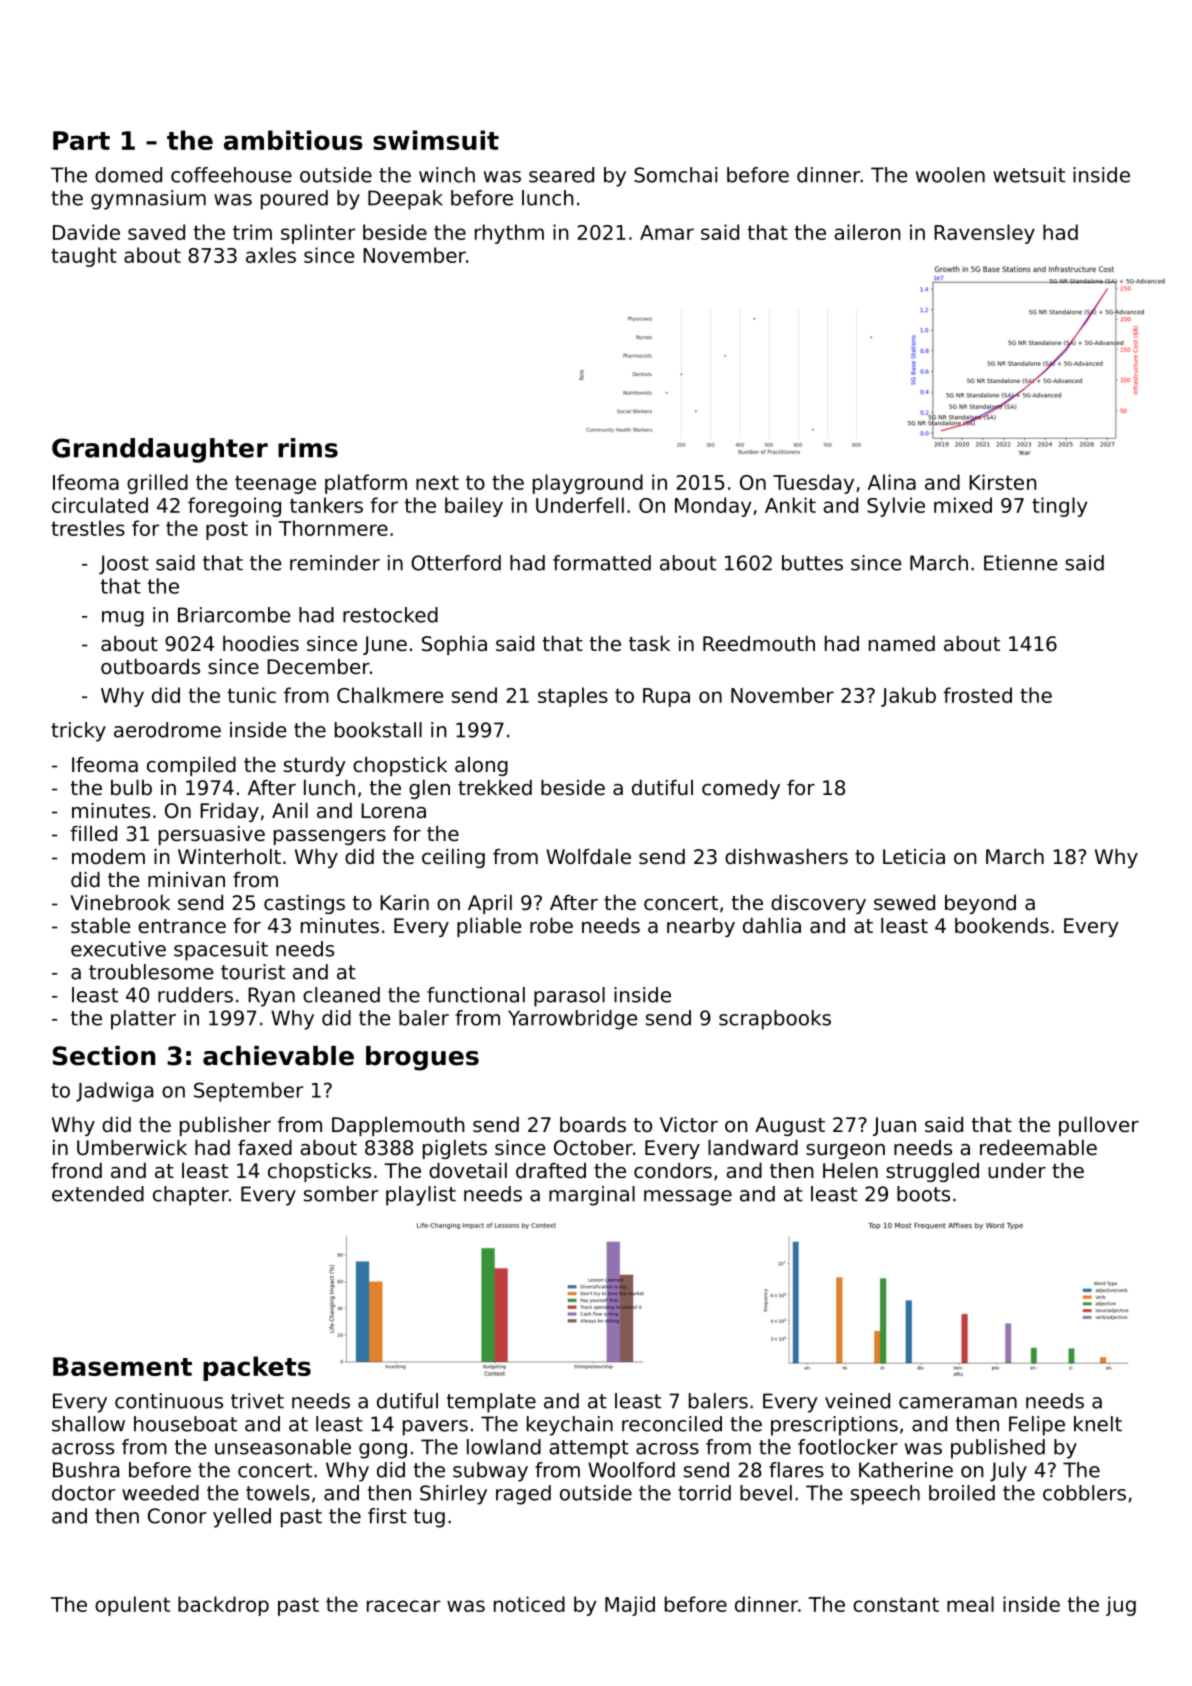 This image has width=1192, height=1686. Describe the element at coordinates (630, 1606) in the image. I see `Majid` at that location.
